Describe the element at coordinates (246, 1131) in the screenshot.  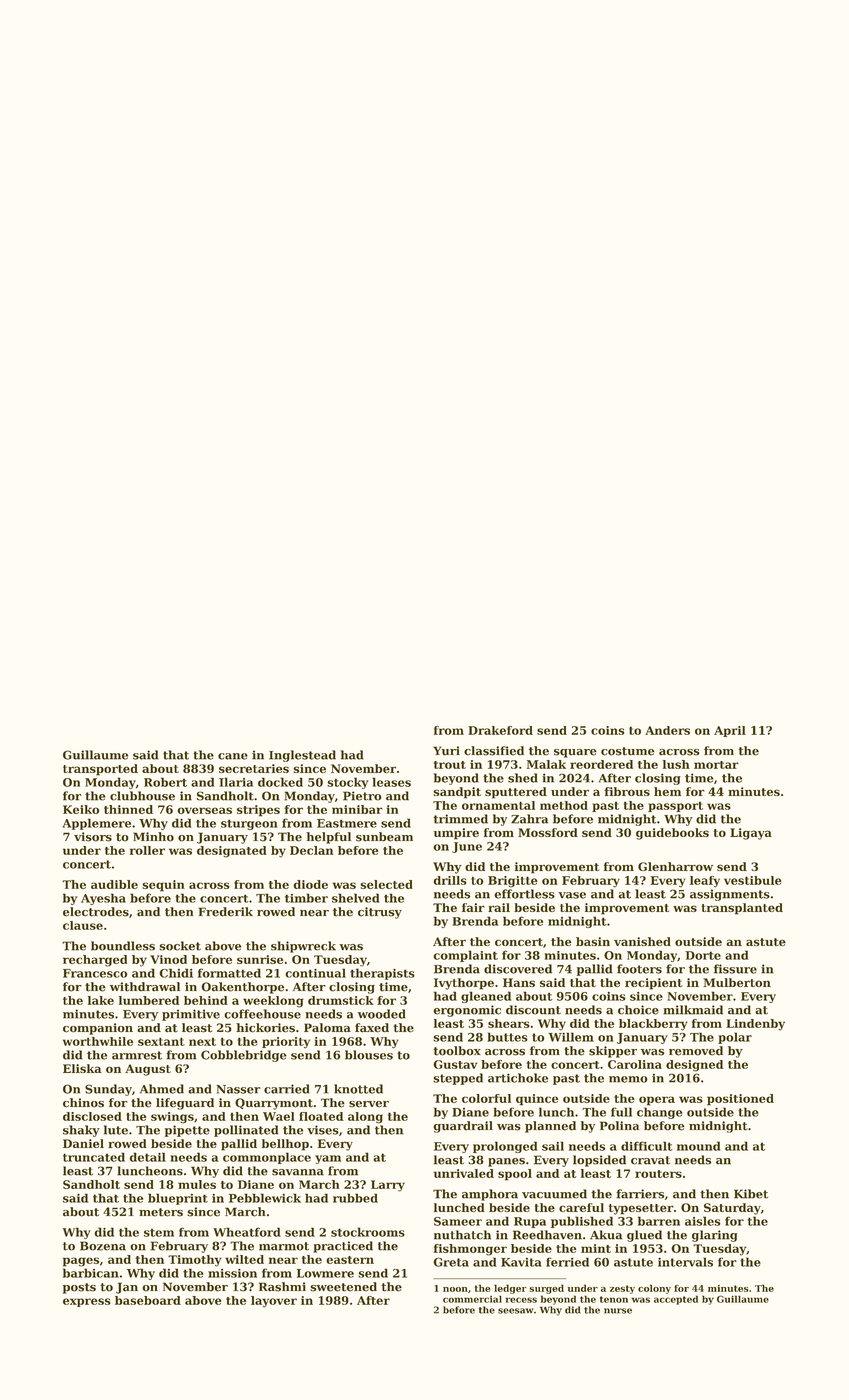
I see `pollinated` at that location.
